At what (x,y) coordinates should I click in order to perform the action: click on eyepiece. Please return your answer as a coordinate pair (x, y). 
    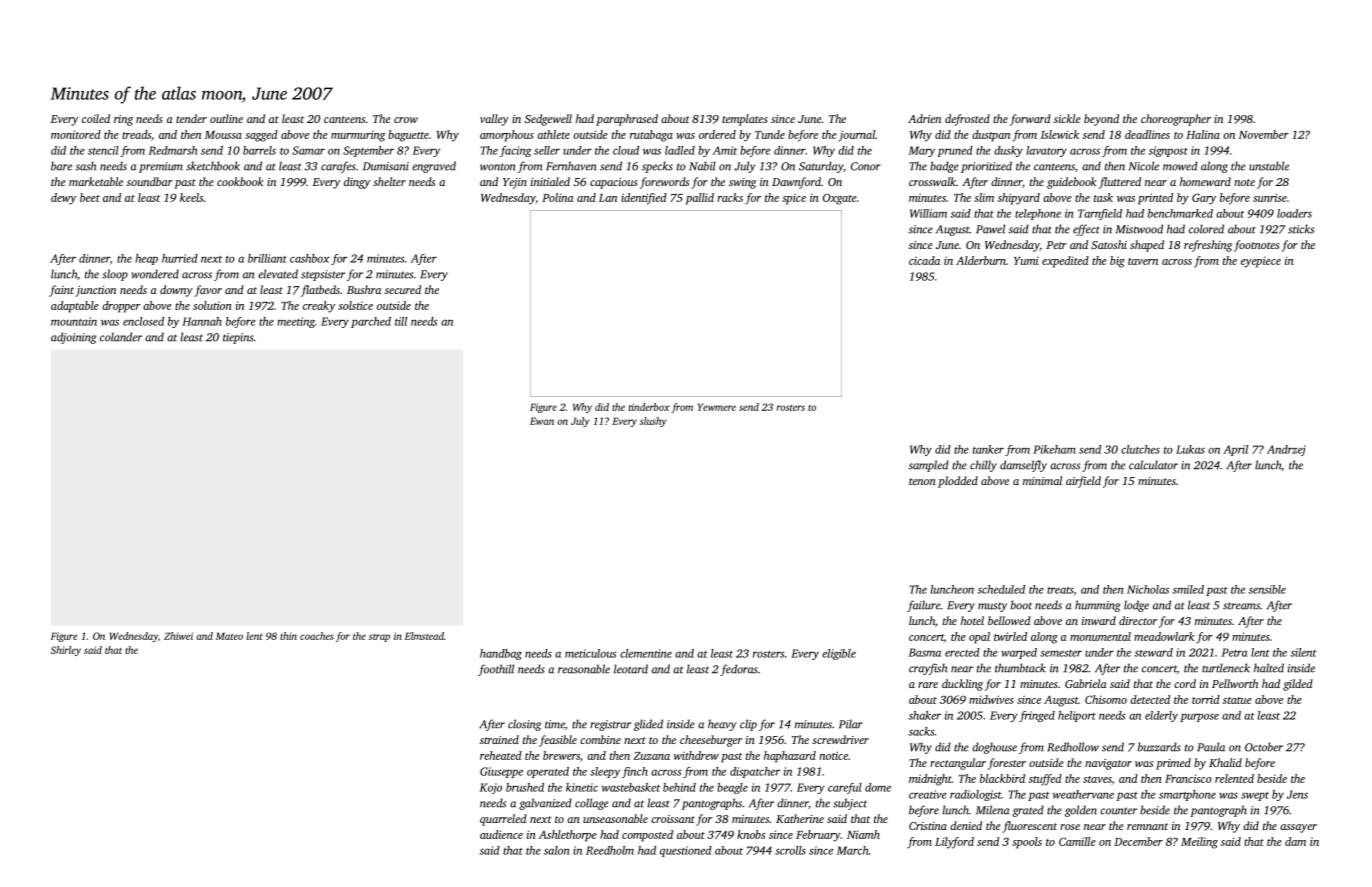
    Looking at the image, I should click on (1261, 262).
